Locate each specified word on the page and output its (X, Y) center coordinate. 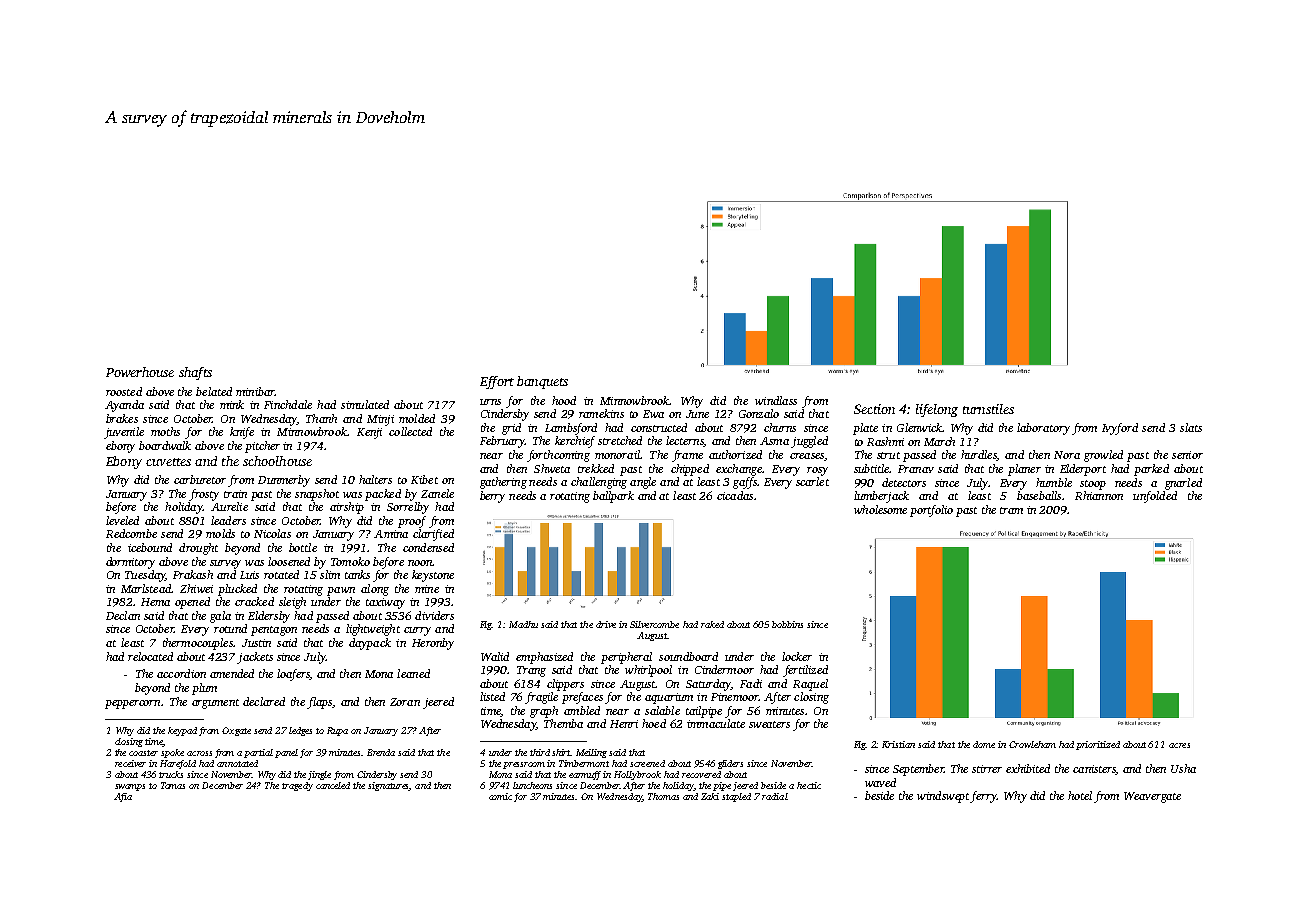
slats (1191, 427)
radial (775, 796)
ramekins (601, 413)
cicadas (735, 495)
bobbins (787, 624)
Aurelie (229, 506)
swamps (130, 787)
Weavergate (1152, 797)
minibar (255, 391)
